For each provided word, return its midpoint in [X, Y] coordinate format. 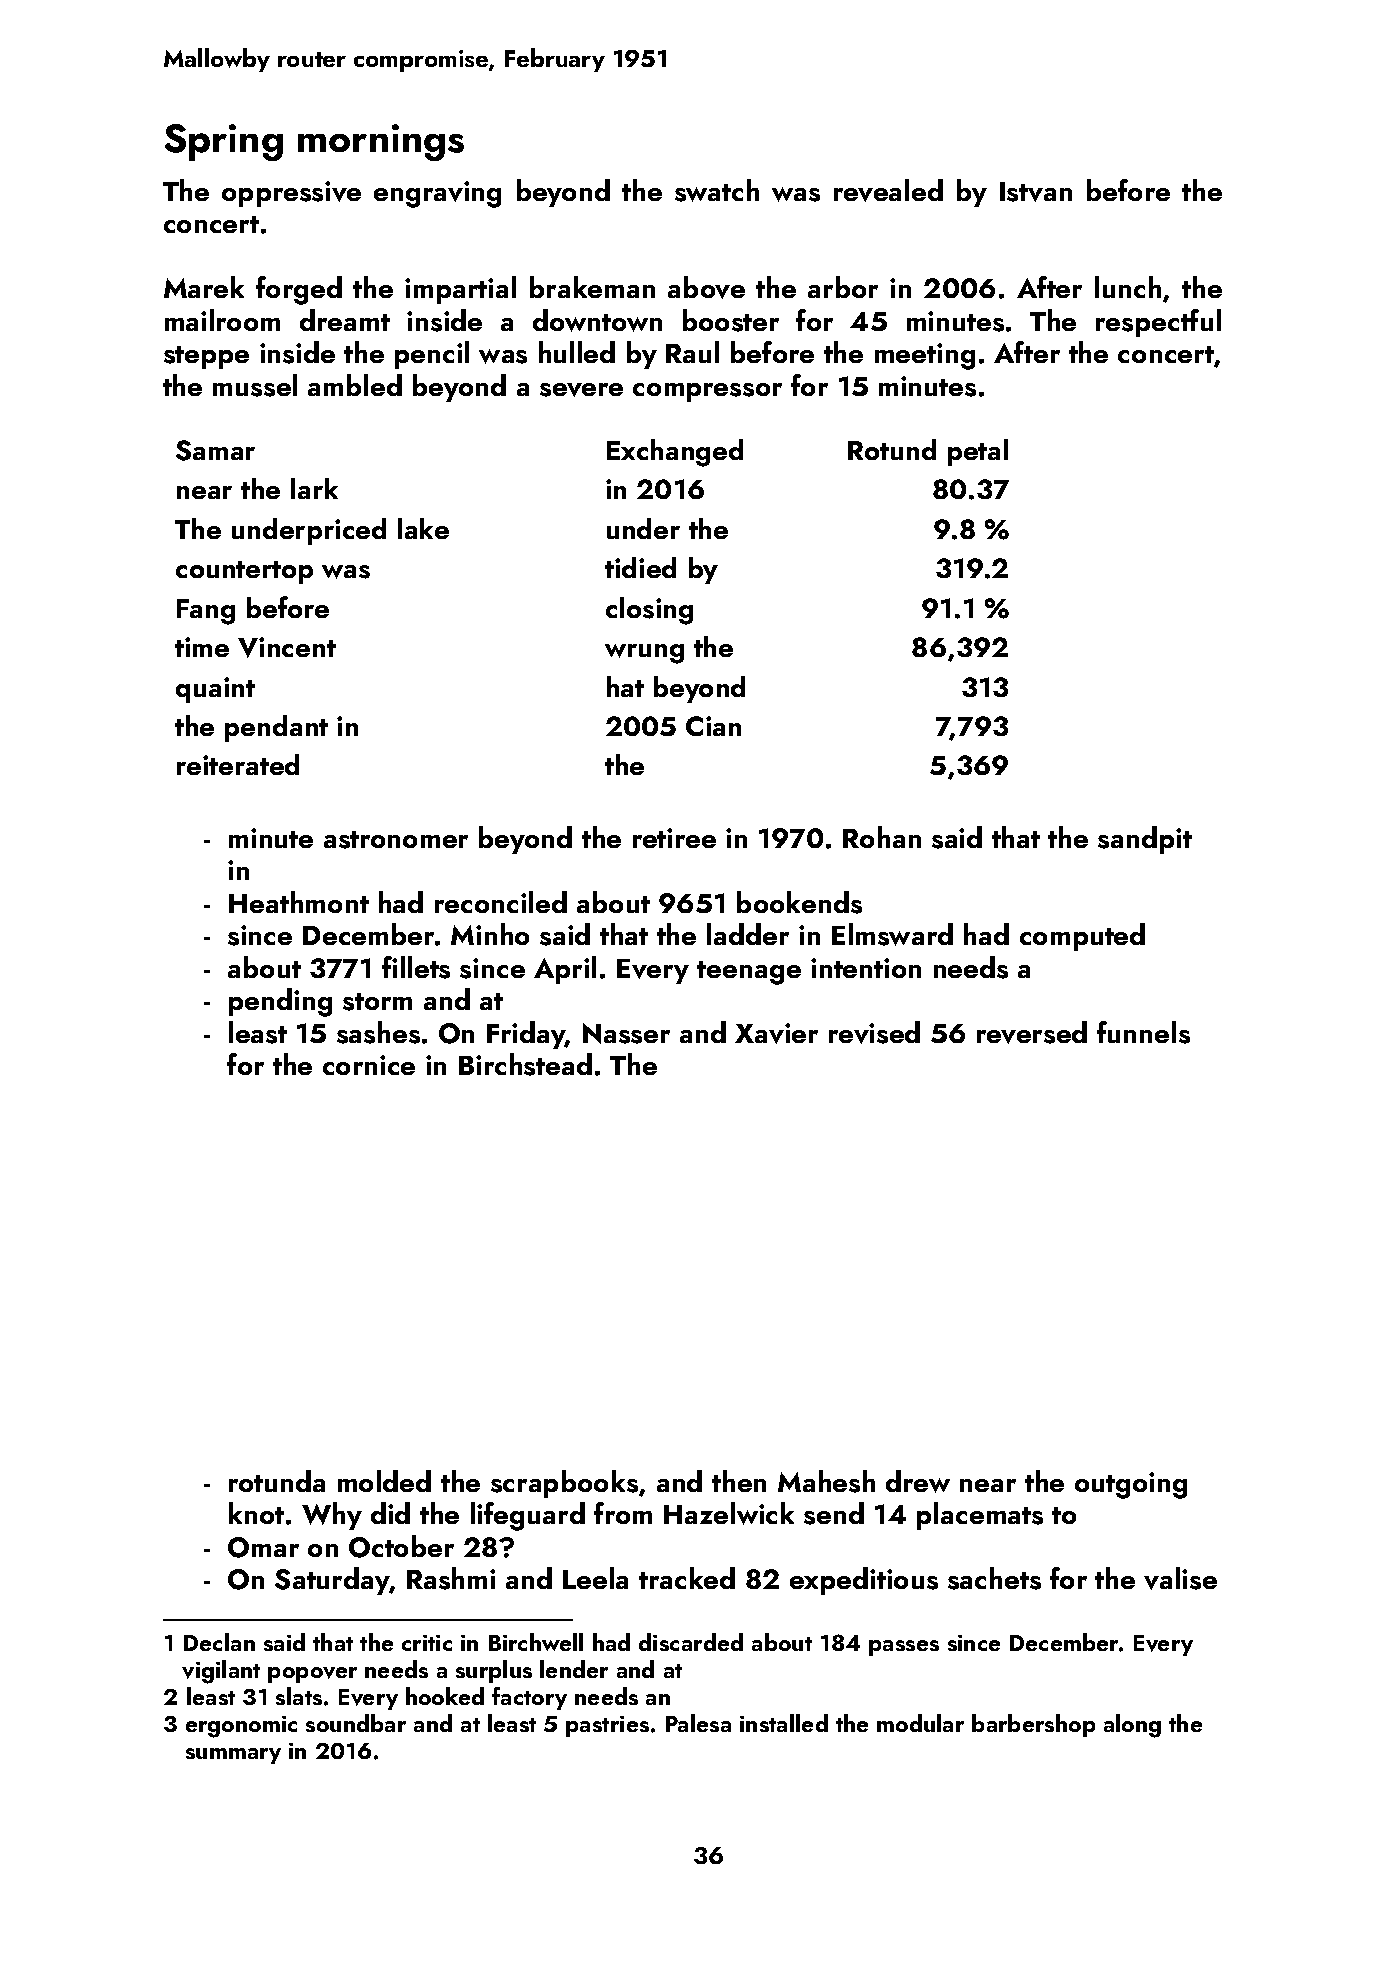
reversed [1032, 1032]
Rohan [882, 837]
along [1132, 1726]
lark [314, 488]
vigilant [221, 1672]
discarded [691, 1642]
